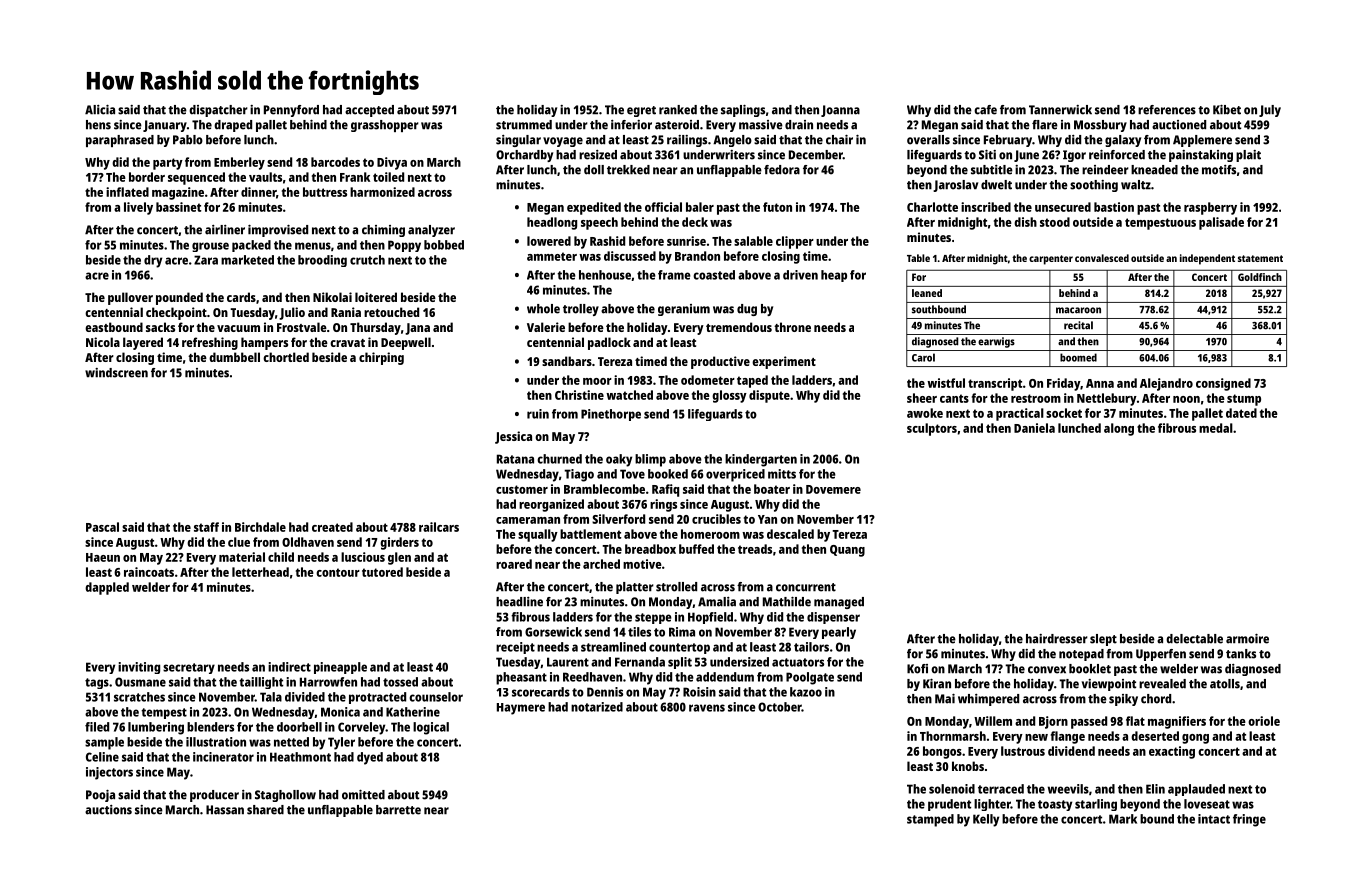 This screenshot has width=1372, height=887. Describe the element at coordinates (100, 110) in the screenshot. I see `Alicia` at that location.
